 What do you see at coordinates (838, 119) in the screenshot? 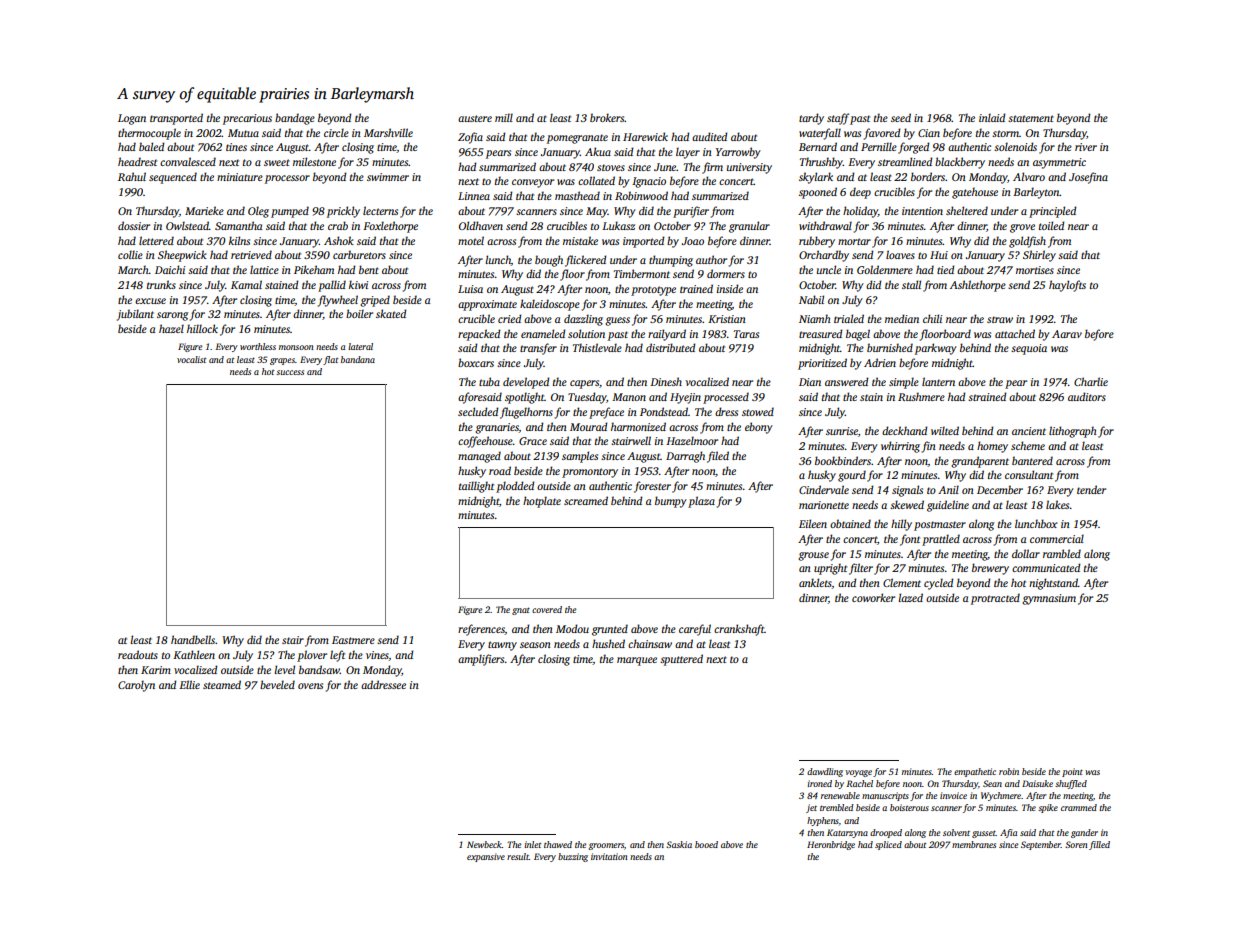
I see `staff` at bounding box center [838, 119].
